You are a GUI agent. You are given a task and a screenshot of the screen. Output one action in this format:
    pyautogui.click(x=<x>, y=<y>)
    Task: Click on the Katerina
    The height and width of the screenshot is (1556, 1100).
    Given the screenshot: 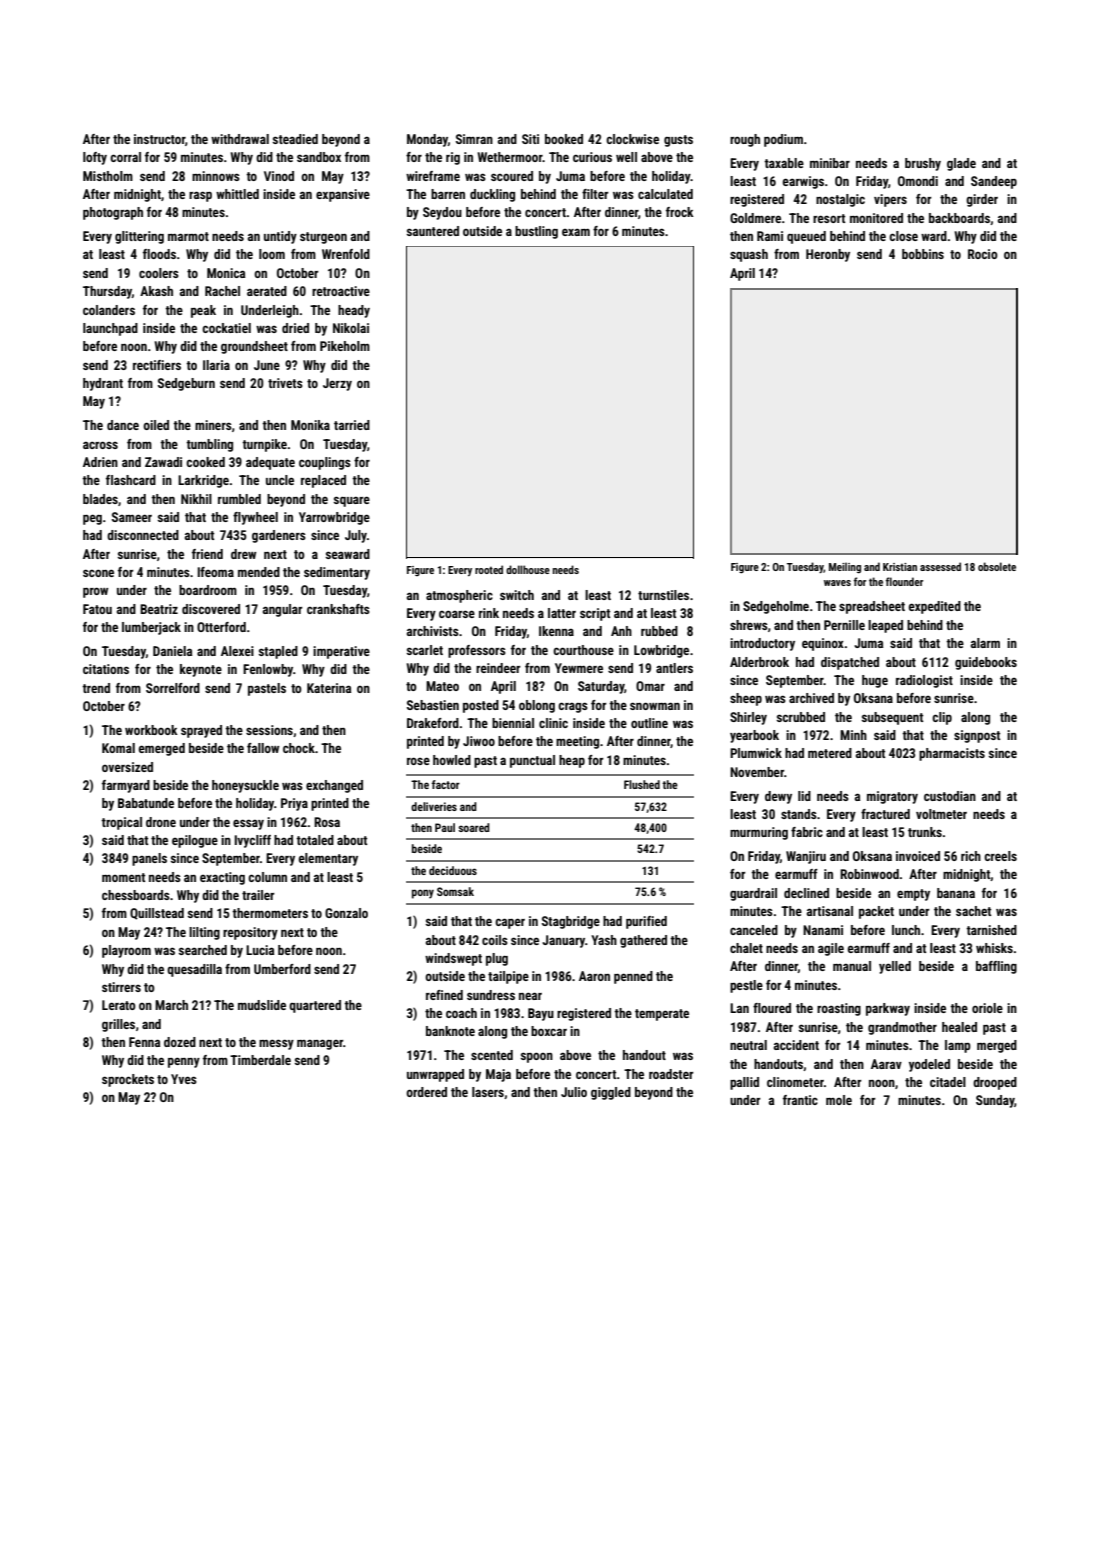 What is the action you would take?
    pyautogui.click(x=329, y=688)
